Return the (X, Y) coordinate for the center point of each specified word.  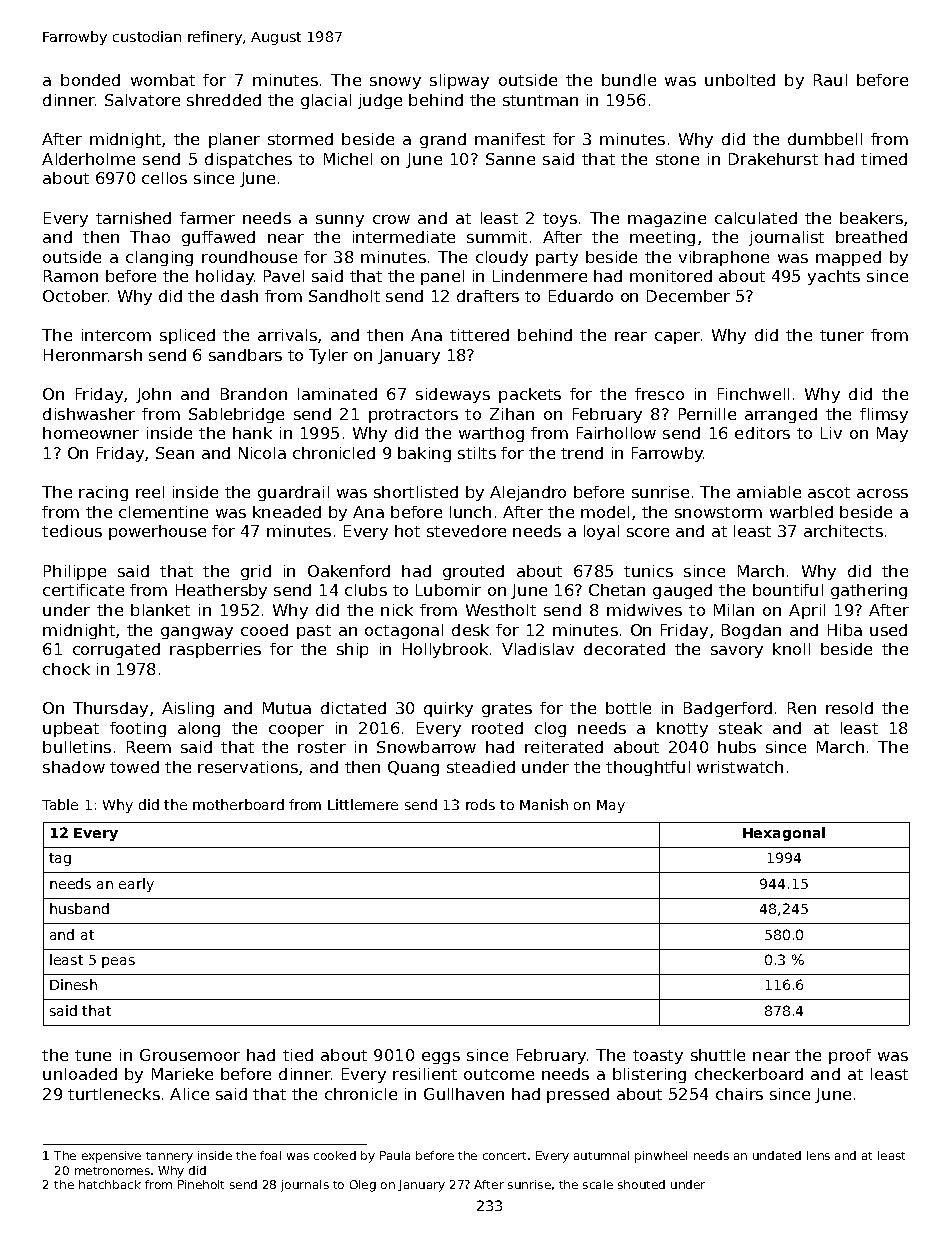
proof (850, 1056)
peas (118, 962)
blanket (160, 610)
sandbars (245, 355)
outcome (499, 1074)
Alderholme (88, 159)
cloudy (502, 258)
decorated (624, 649)
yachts (834, 277)
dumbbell (825, 139)
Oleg (363, 1186)
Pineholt (201, 1184)
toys (560, 220)
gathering (869, 591)
